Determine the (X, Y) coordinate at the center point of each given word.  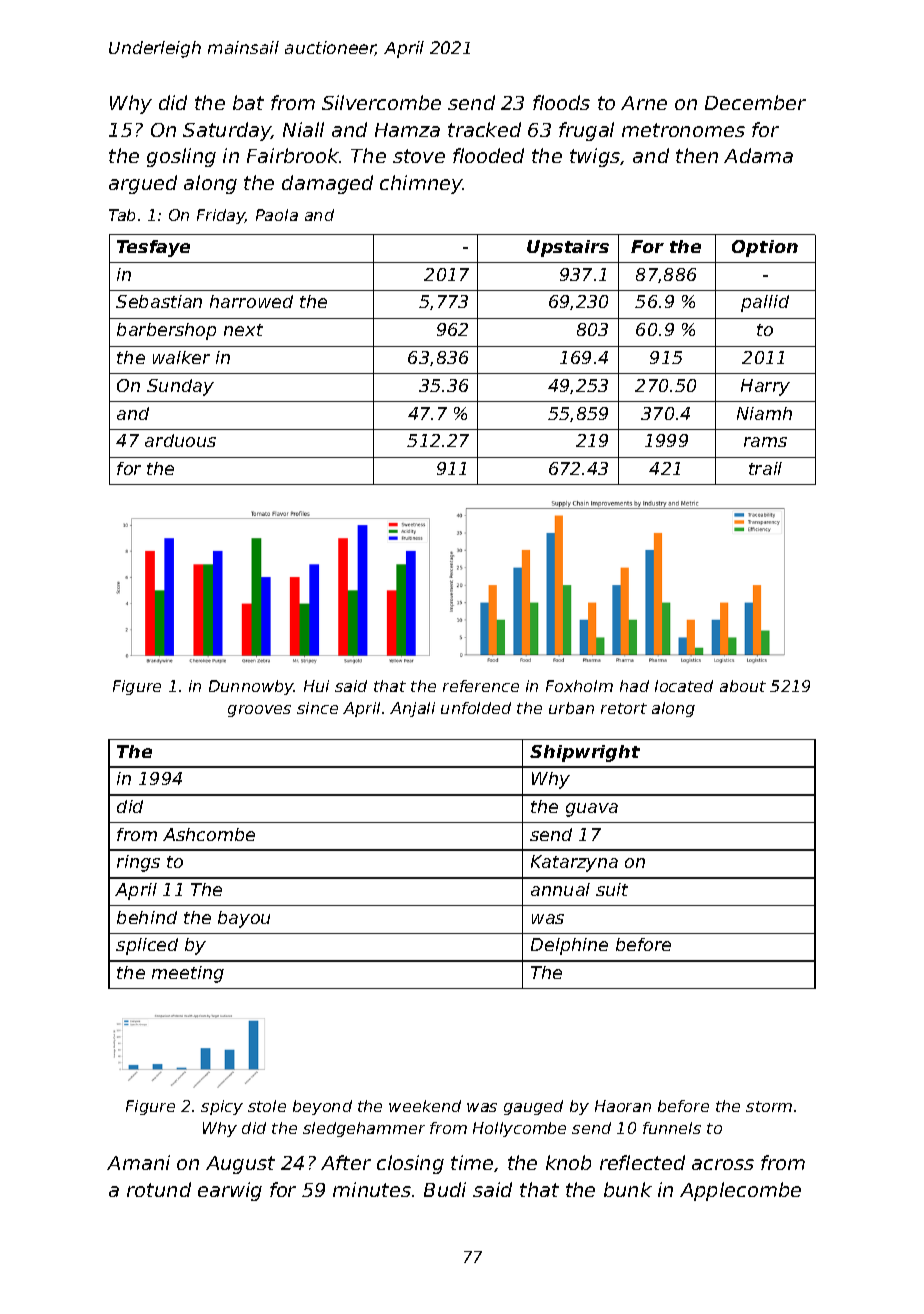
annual (560, 889)
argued (143, 184)
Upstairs (568, 248)
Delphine (569, 946)
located (684, 686)
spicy (222, 1107)
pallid (765, 303)
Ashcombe (209, 834)
